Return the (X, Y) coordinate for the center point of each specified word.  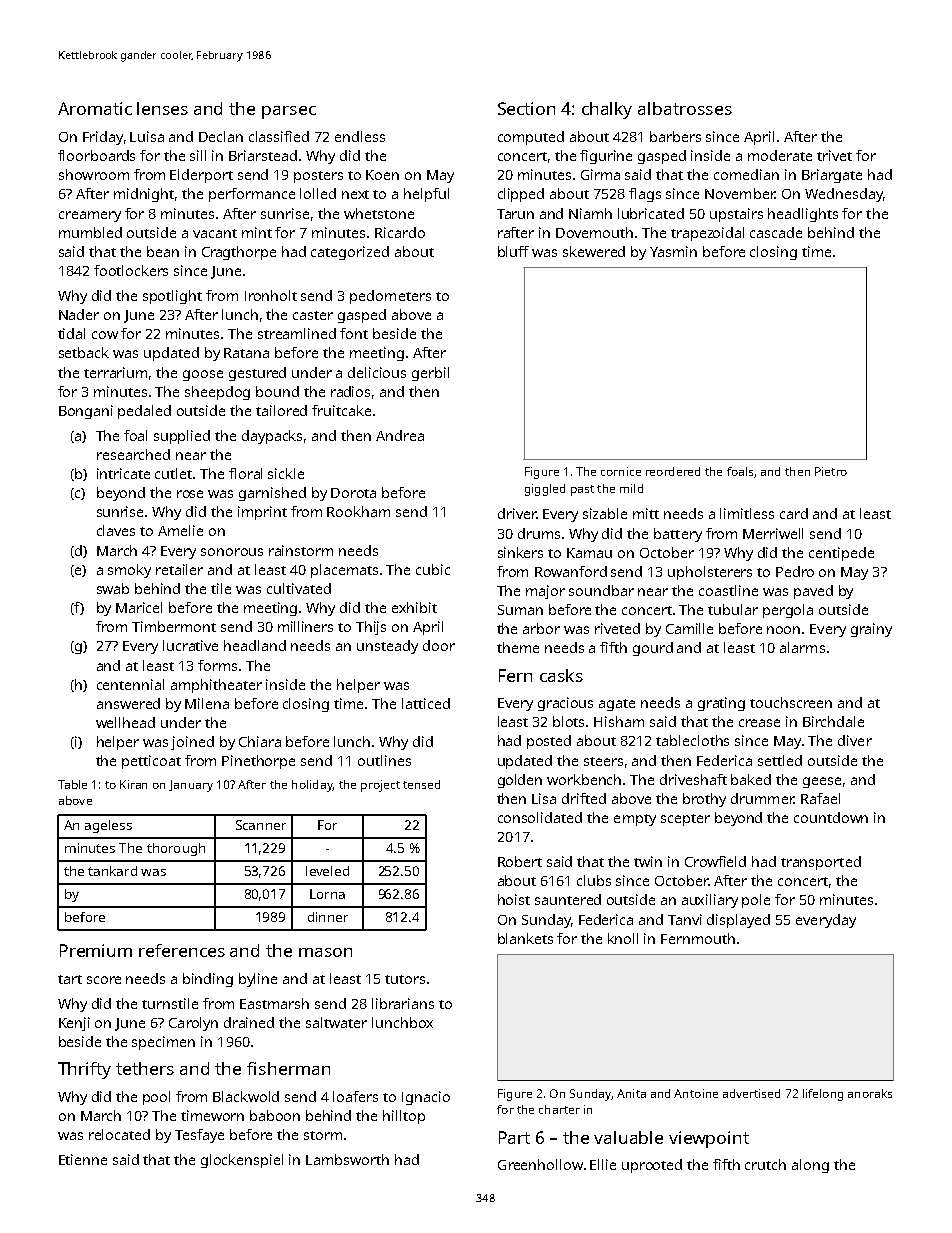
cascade (776, 232)
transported (821, 863)
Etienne (83, 1159)
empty (635, 820)
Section (526, 108)
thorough (176, 849)
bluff (513, 251)
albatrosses (685, 108)
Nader (79, 314)
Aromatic (95, 108)
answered (128, 703)
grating (721, 704)
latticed (426, 703)
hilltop (404, 1117)
